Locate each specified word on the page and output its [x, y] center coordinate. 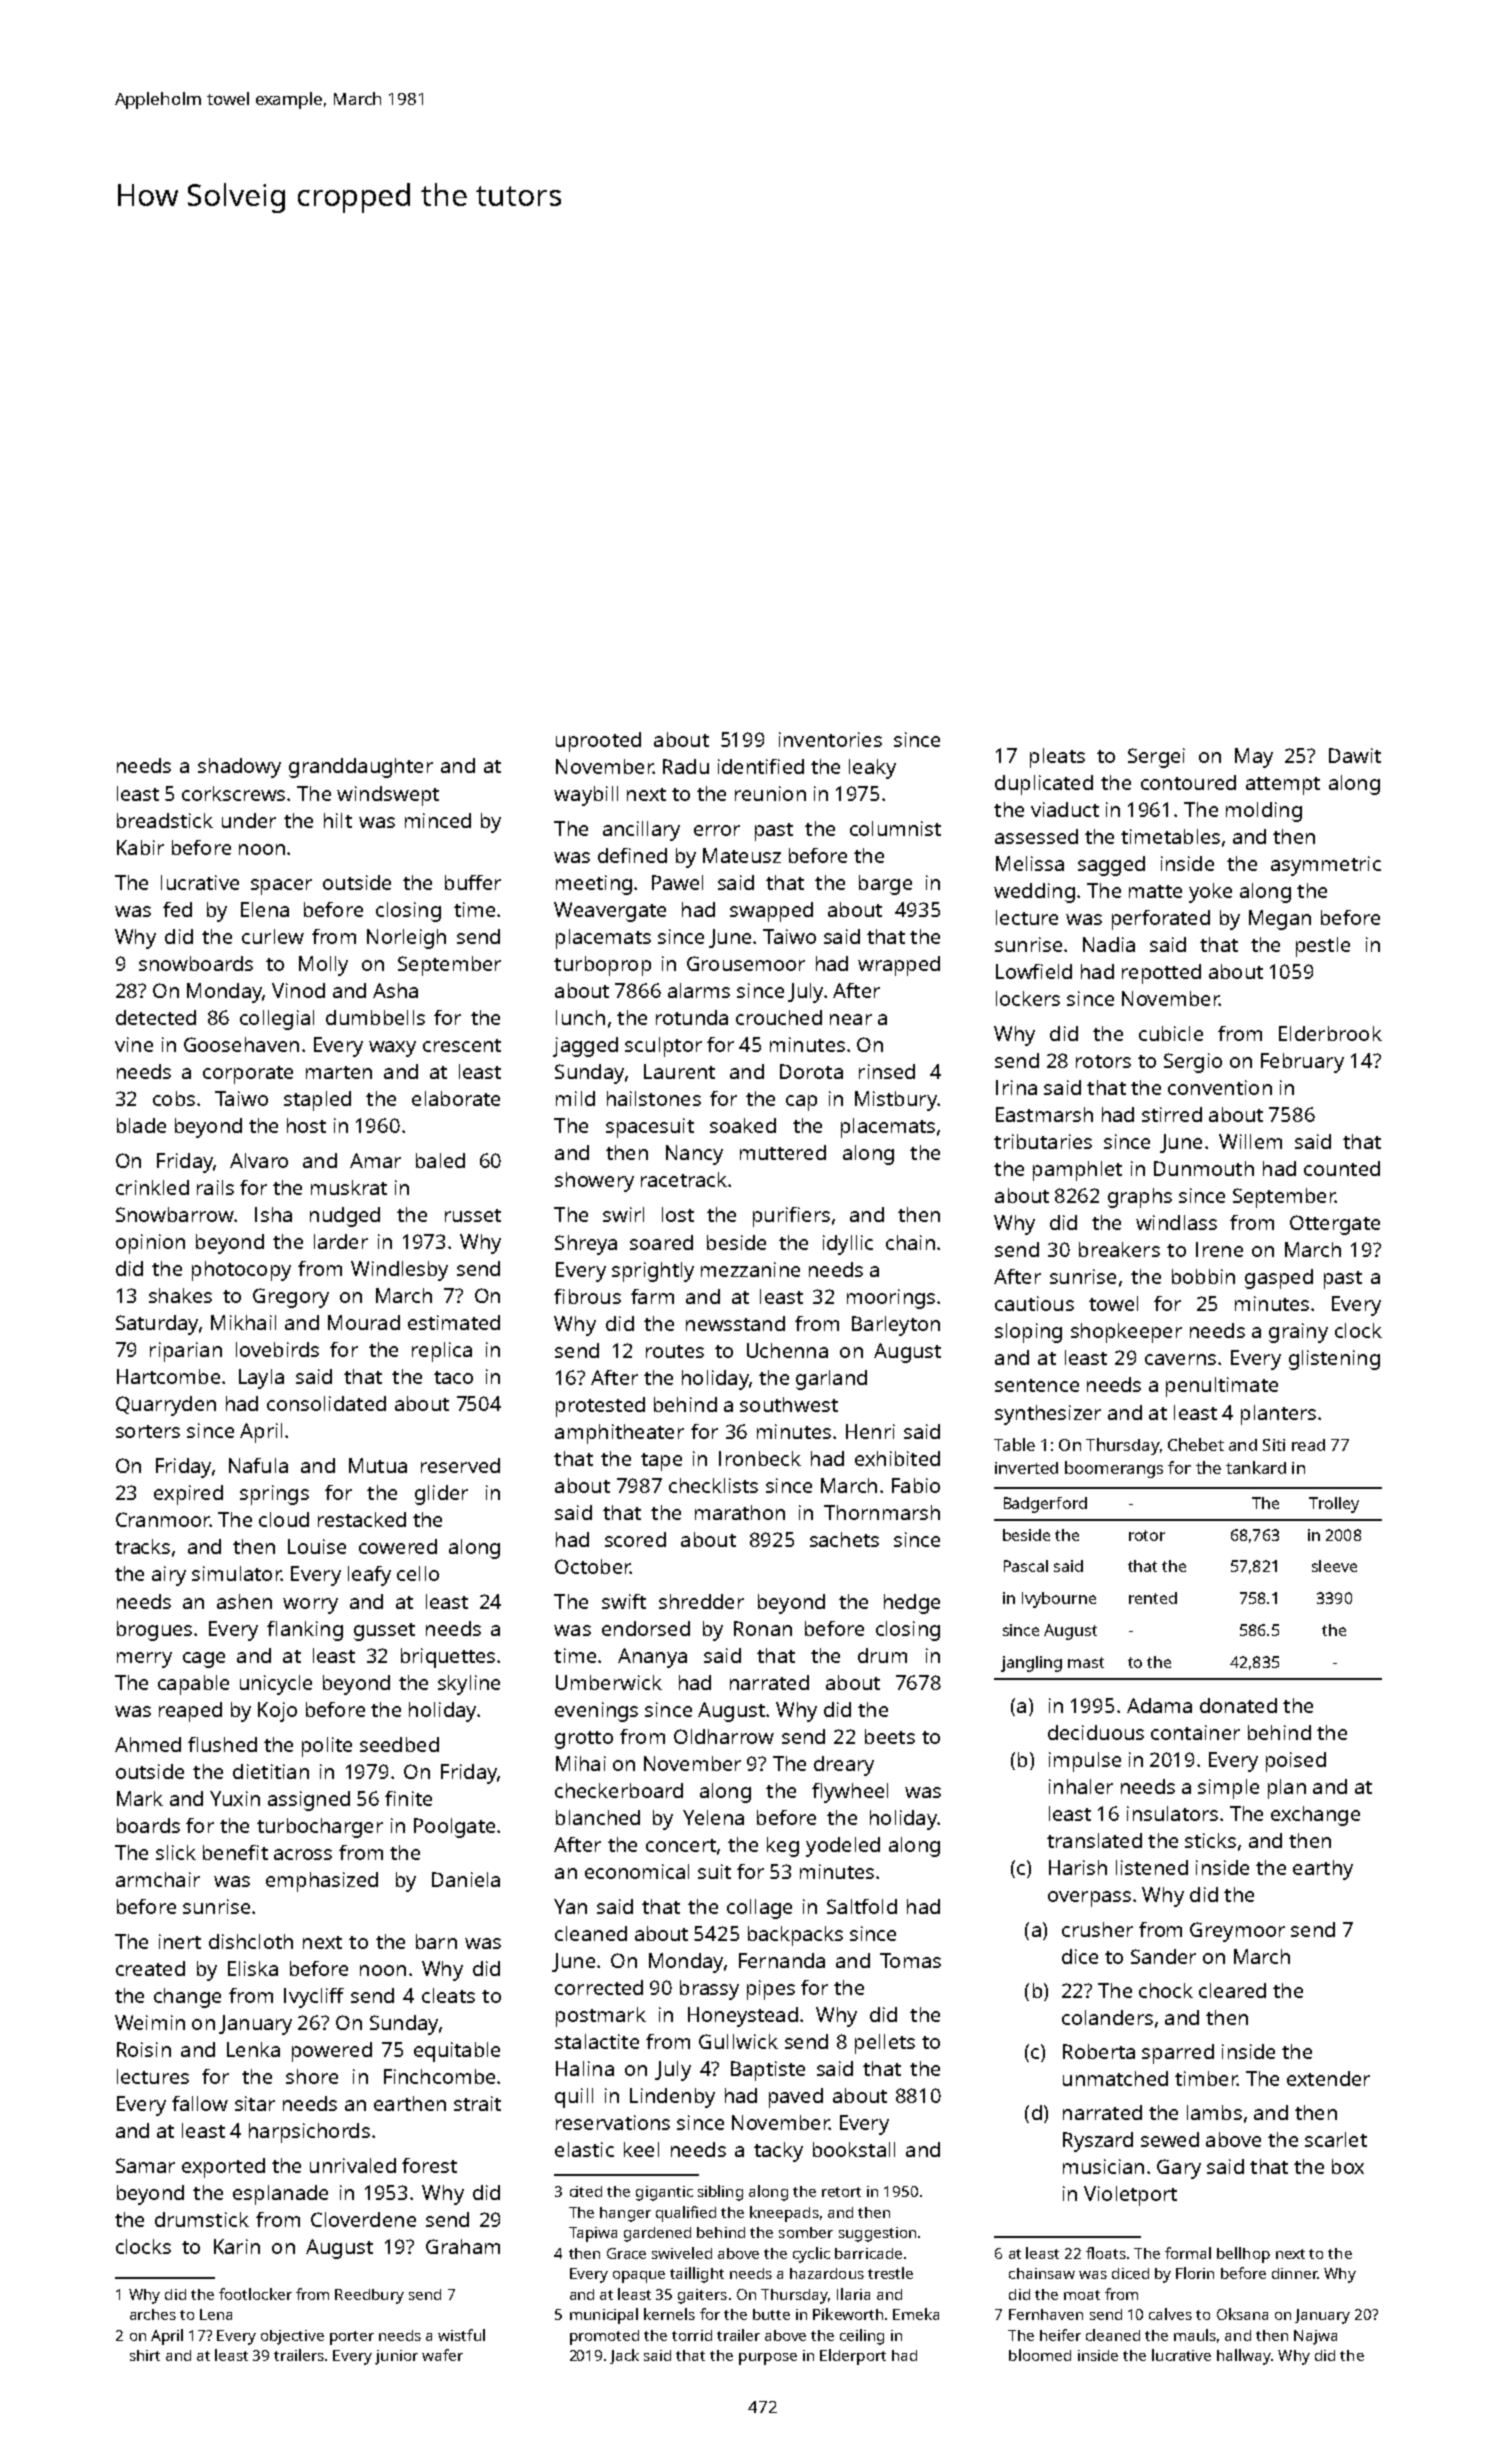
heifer [1060, 2335]
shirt [145, 2355]
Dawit [1355, 755]
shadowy [239, 768]
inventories [830, 739]
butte [771, 2314]
